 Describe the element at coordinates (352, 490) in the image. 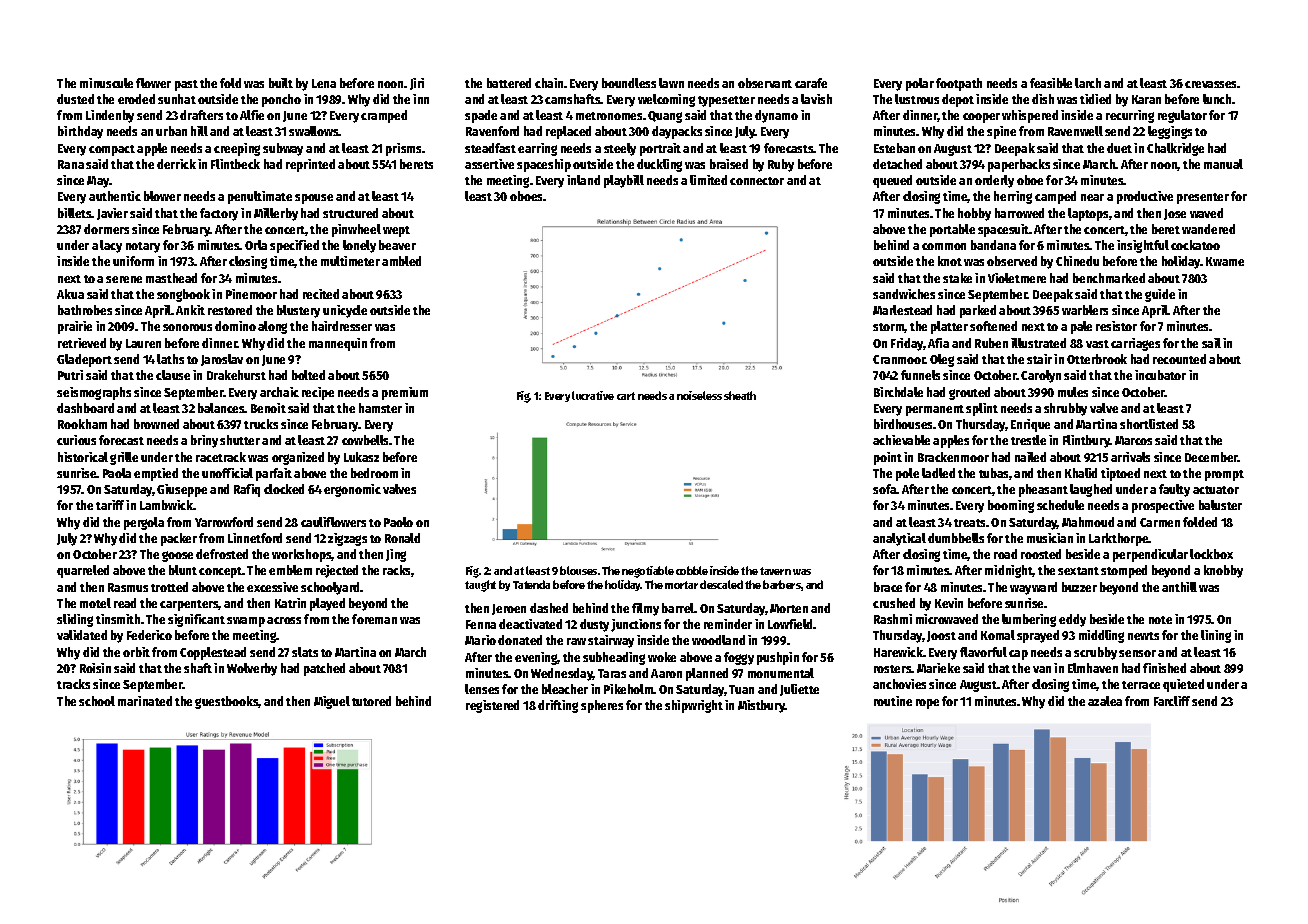

I see `ergonomic` at that location.
